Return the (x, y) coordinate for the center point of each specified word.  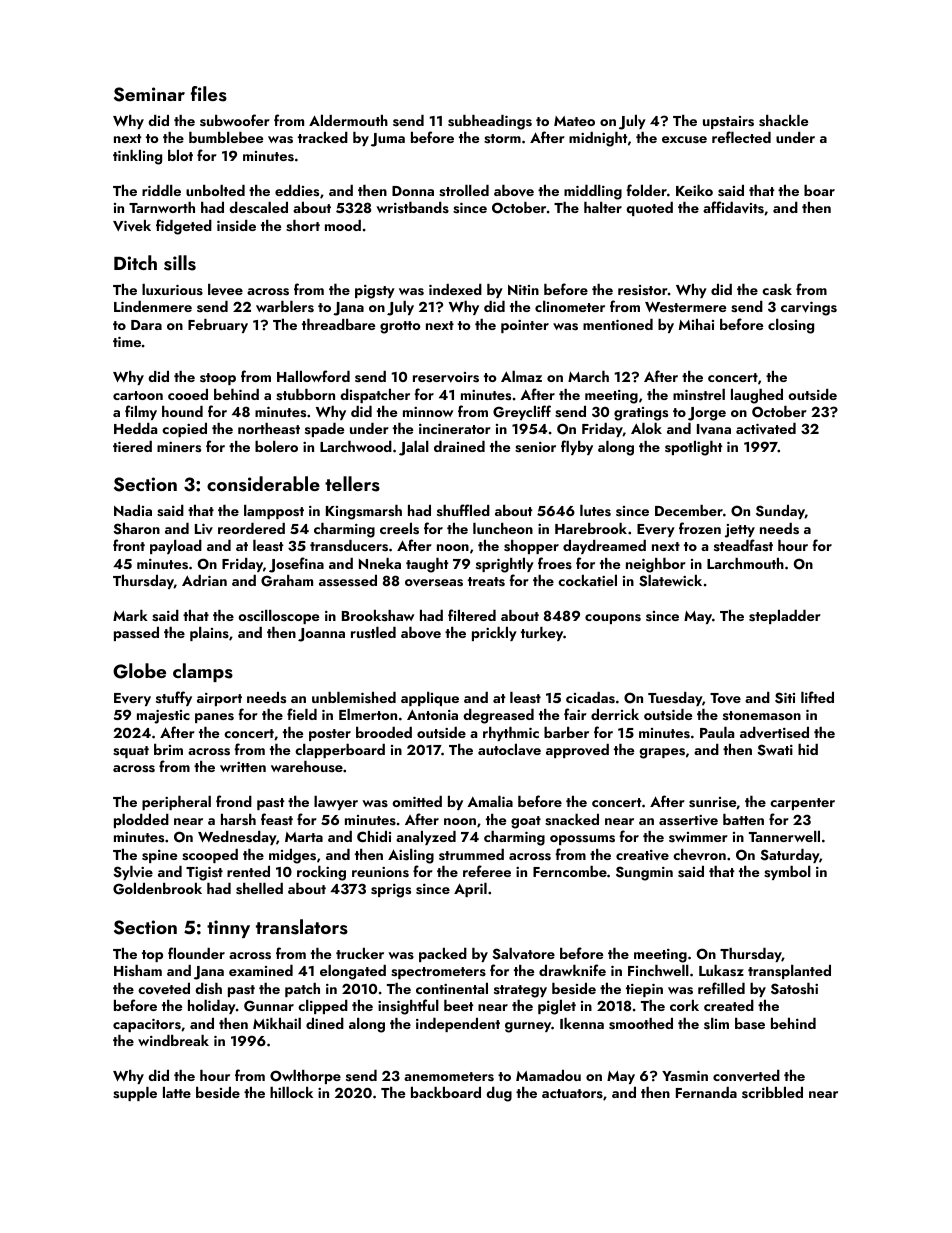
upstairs (728, 122)
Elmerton (368, 714)
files (209, 94)
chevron (699, 855)
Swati (775, 750)
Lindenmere (153, 306)
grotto (400, 327)
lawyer (336, 803)
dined (325, 1023)
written (243, 767)
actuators (572, 1093)
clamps (203, 672)
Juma (388, 140)
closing (791, 326)
